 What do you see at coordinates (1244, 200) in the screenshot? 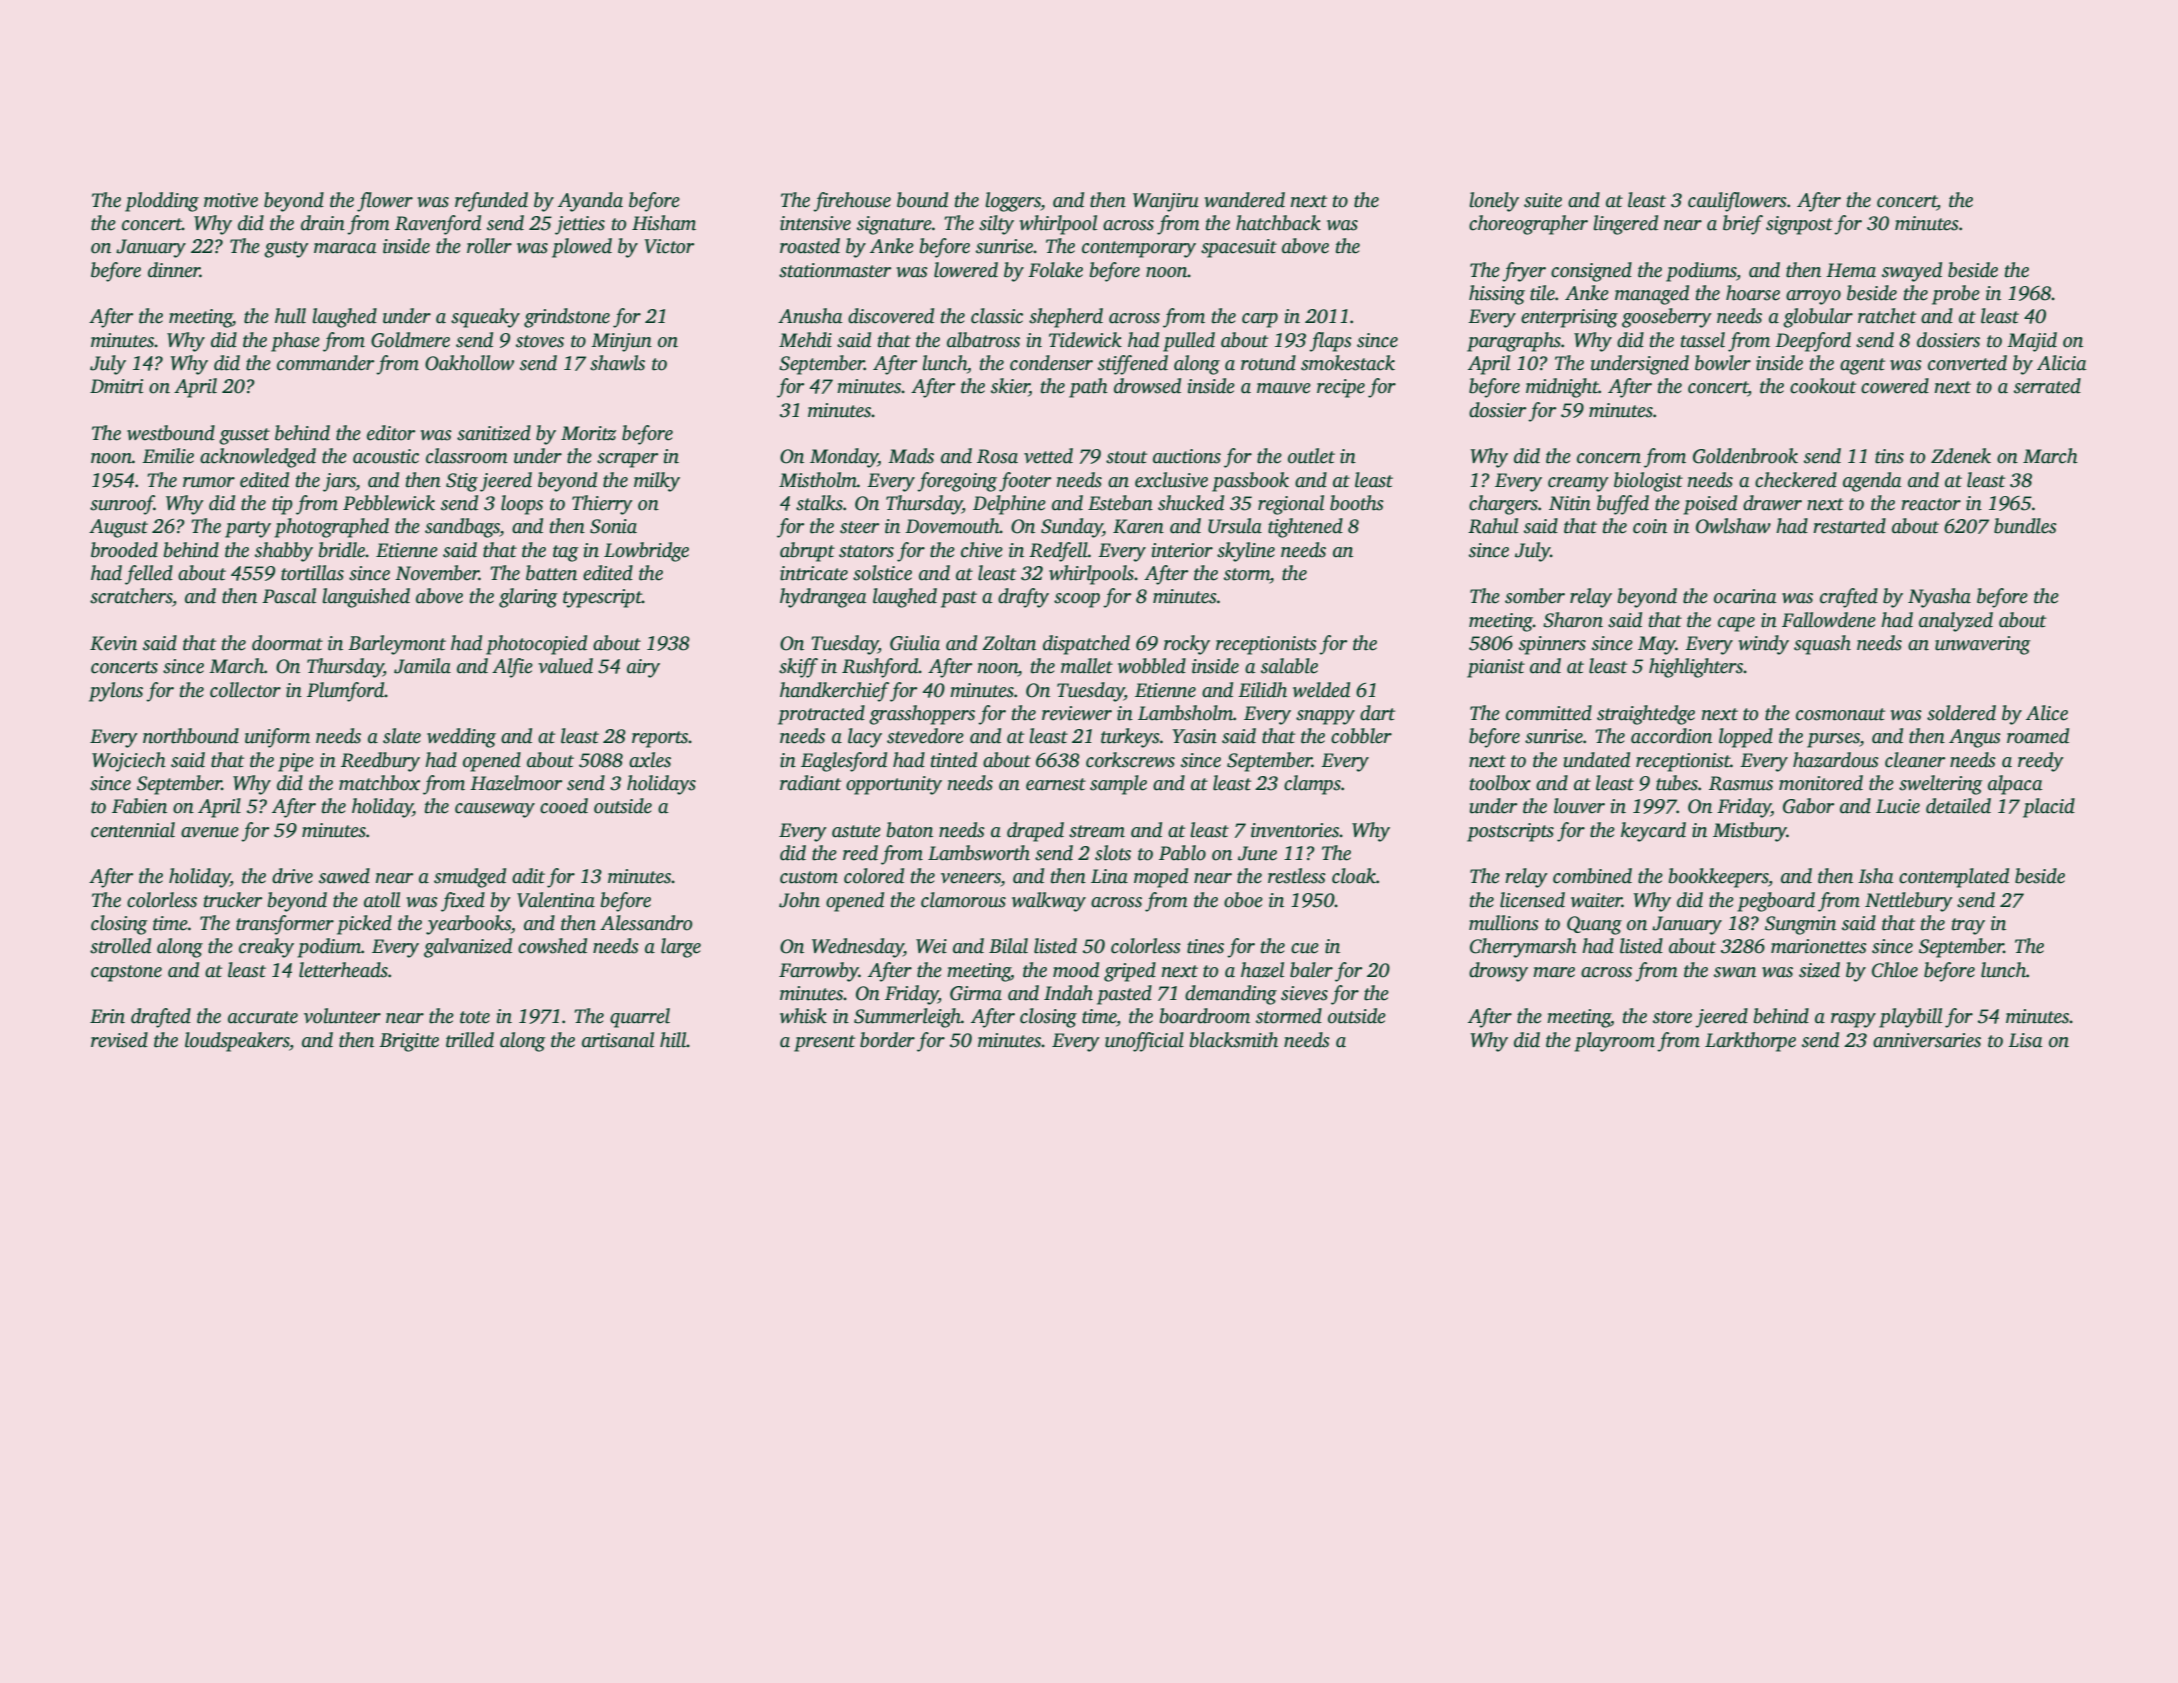
I see `wandered` at bounding box center [1244, 200].
